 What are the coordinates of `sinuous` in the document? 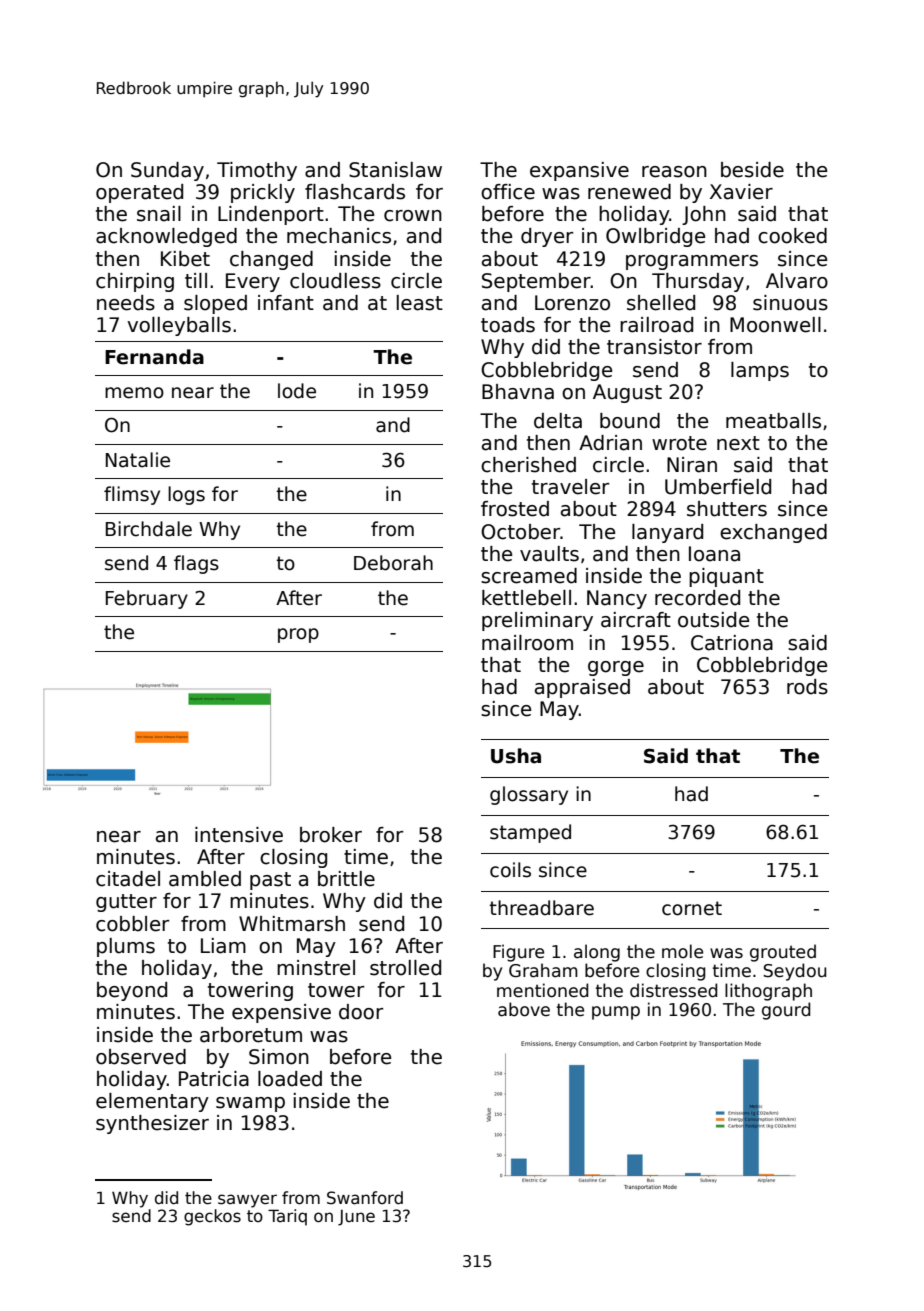 It's located at (790, 303).
